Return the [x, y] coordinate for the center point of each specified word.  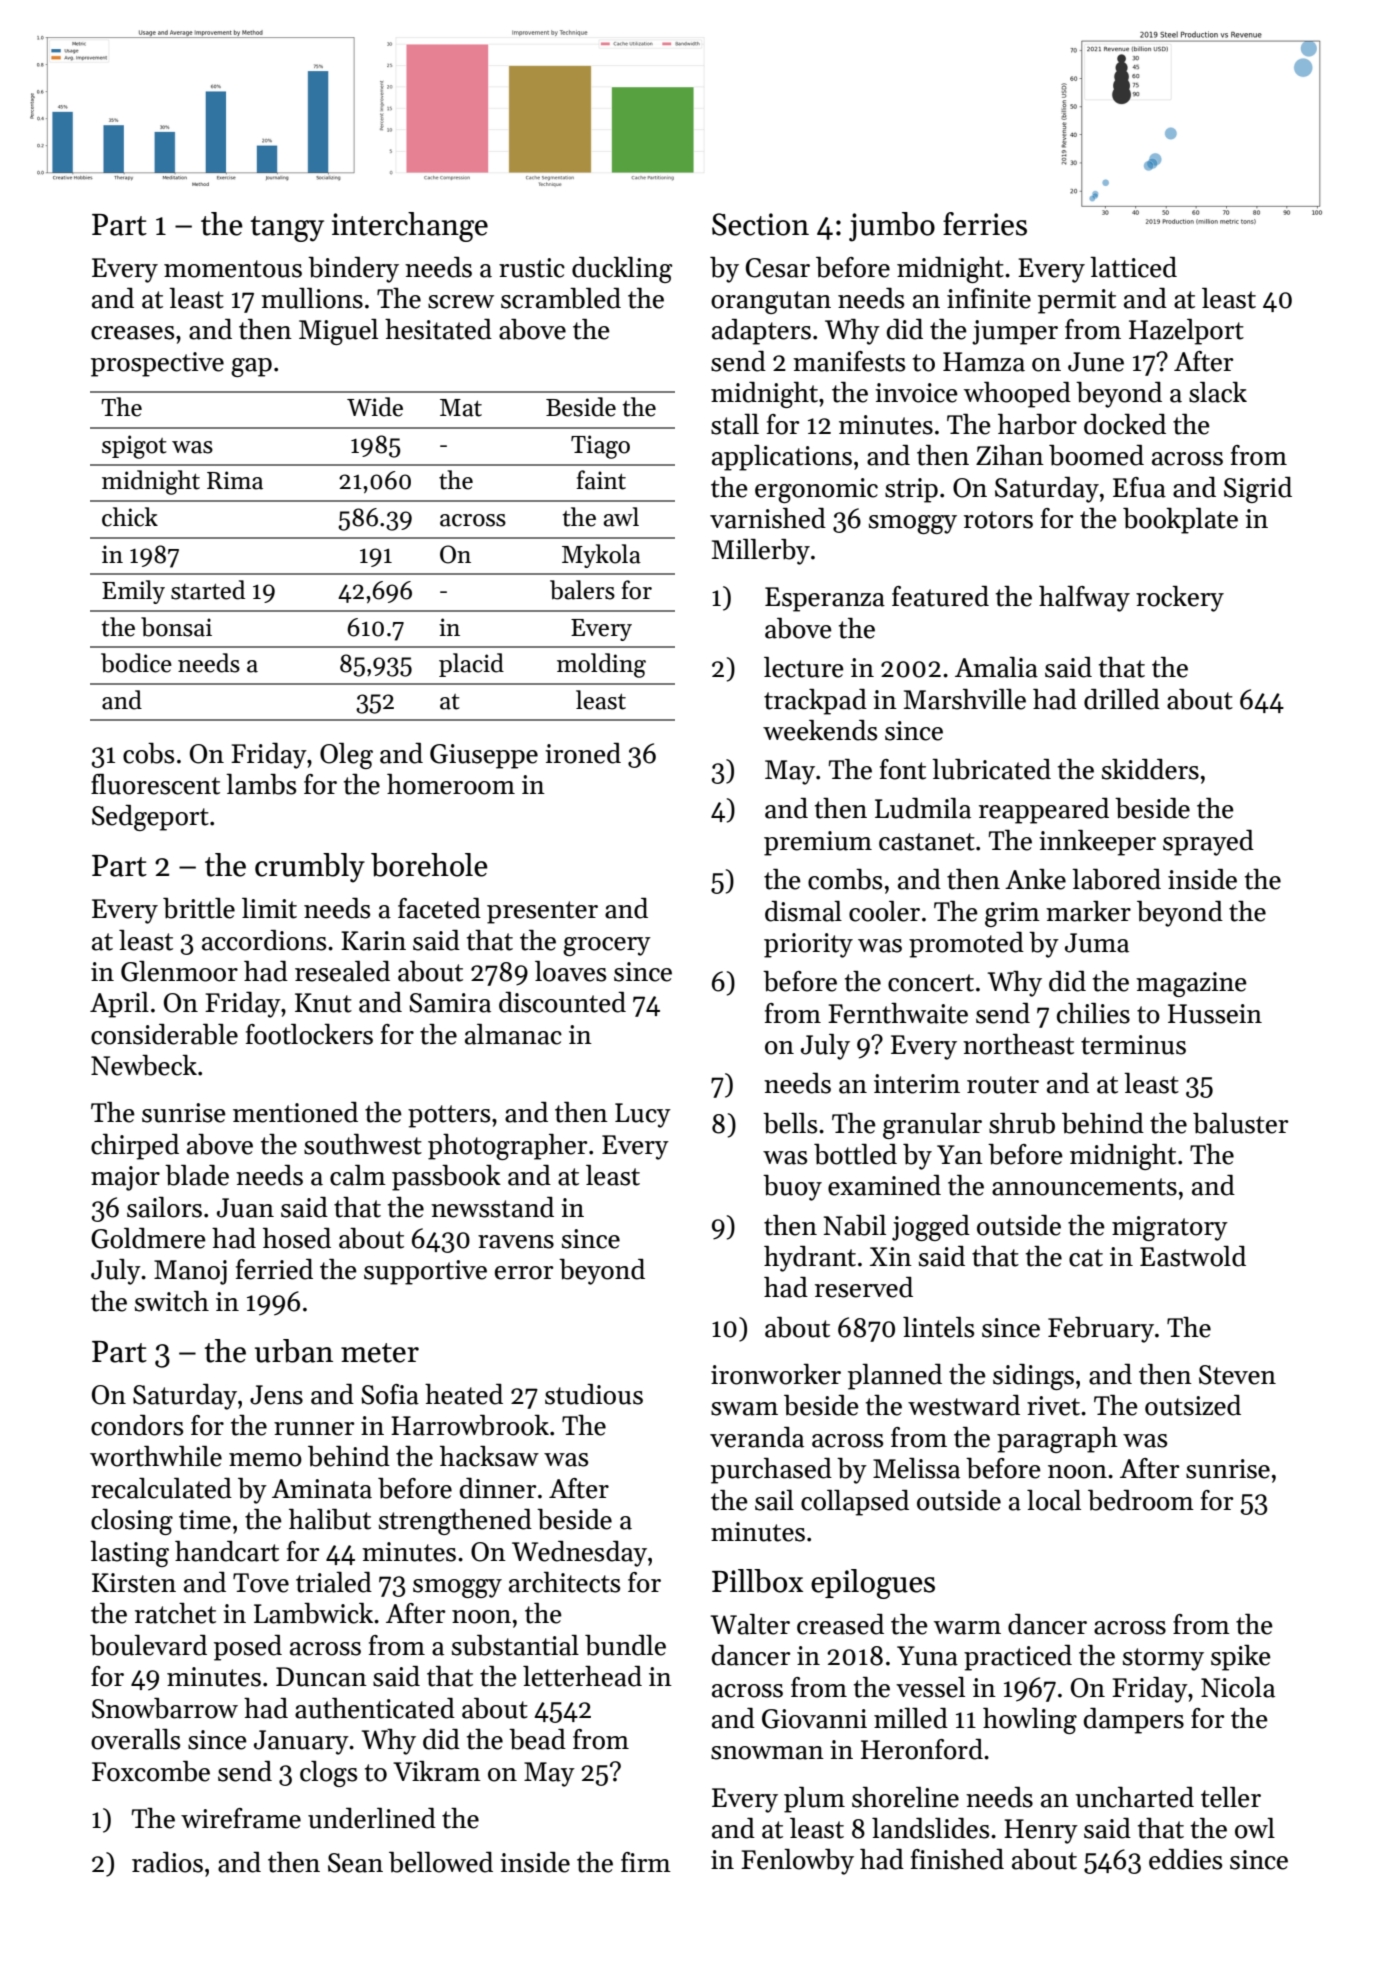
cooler [884, 911]
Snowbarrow [165, 1708]
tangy [287, 229]
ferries [985, 224]
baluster [1240, 1123]
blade [197, 1175]
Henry [1041, 1831]
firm [646, 1862]
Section [760, 224]
